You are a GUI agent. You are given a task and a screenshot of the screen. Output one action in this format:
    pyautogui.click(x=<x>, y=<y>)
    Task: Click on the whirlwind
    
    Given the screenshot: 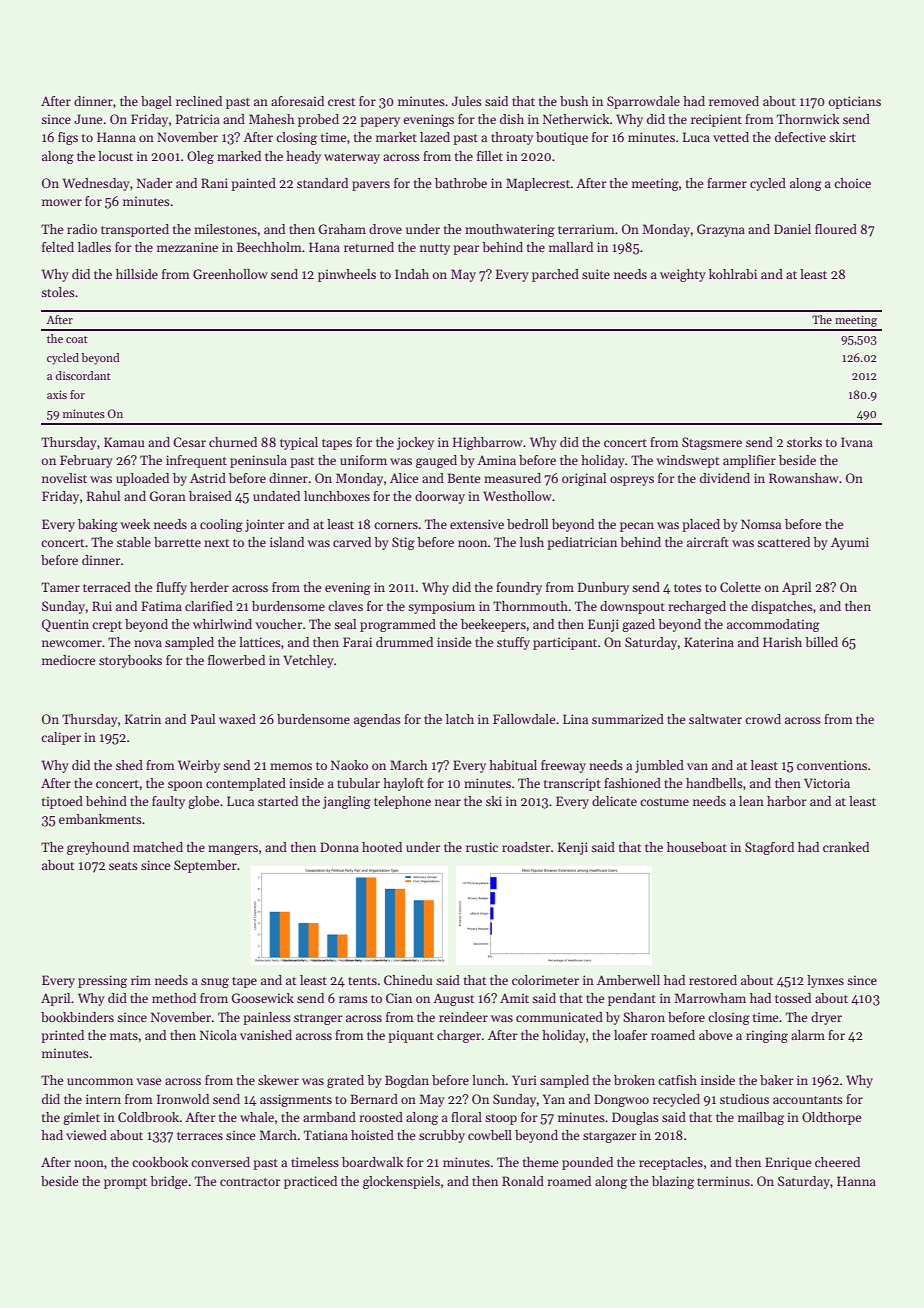 What is the action you would take?
    pyautogui.click(x=222, y=624)
